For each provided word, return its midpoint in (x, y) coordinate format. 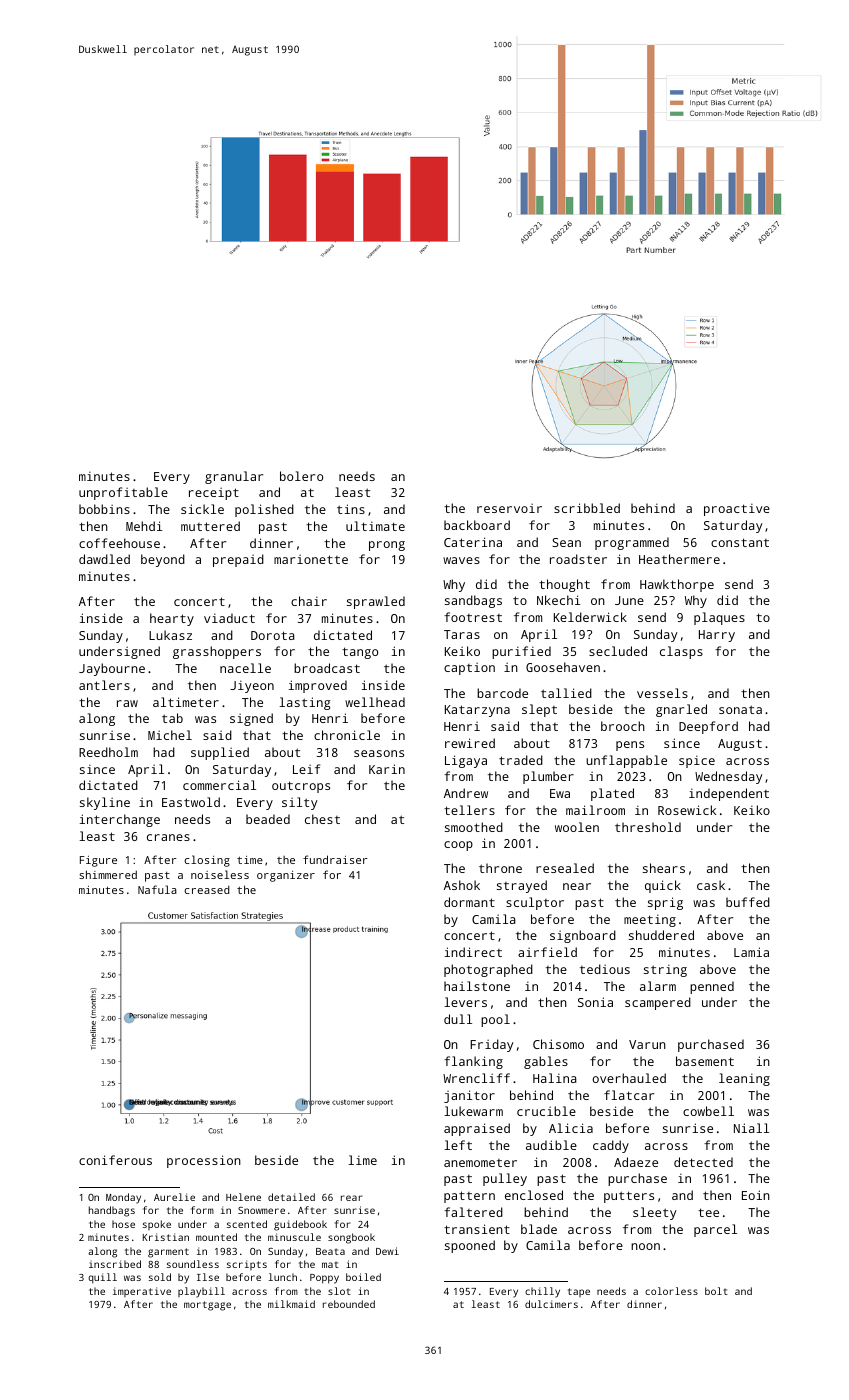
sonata (740, 709)
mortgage (207, 1306)
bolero (301, 476)
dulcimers (551, 1304)
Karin (387, 769)
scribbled (587, 508)
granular (234, 477)
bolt (716, 1291)
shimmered (108, 874)
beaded (268, 819)
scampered (658, 1003)
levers (465, 1002)
